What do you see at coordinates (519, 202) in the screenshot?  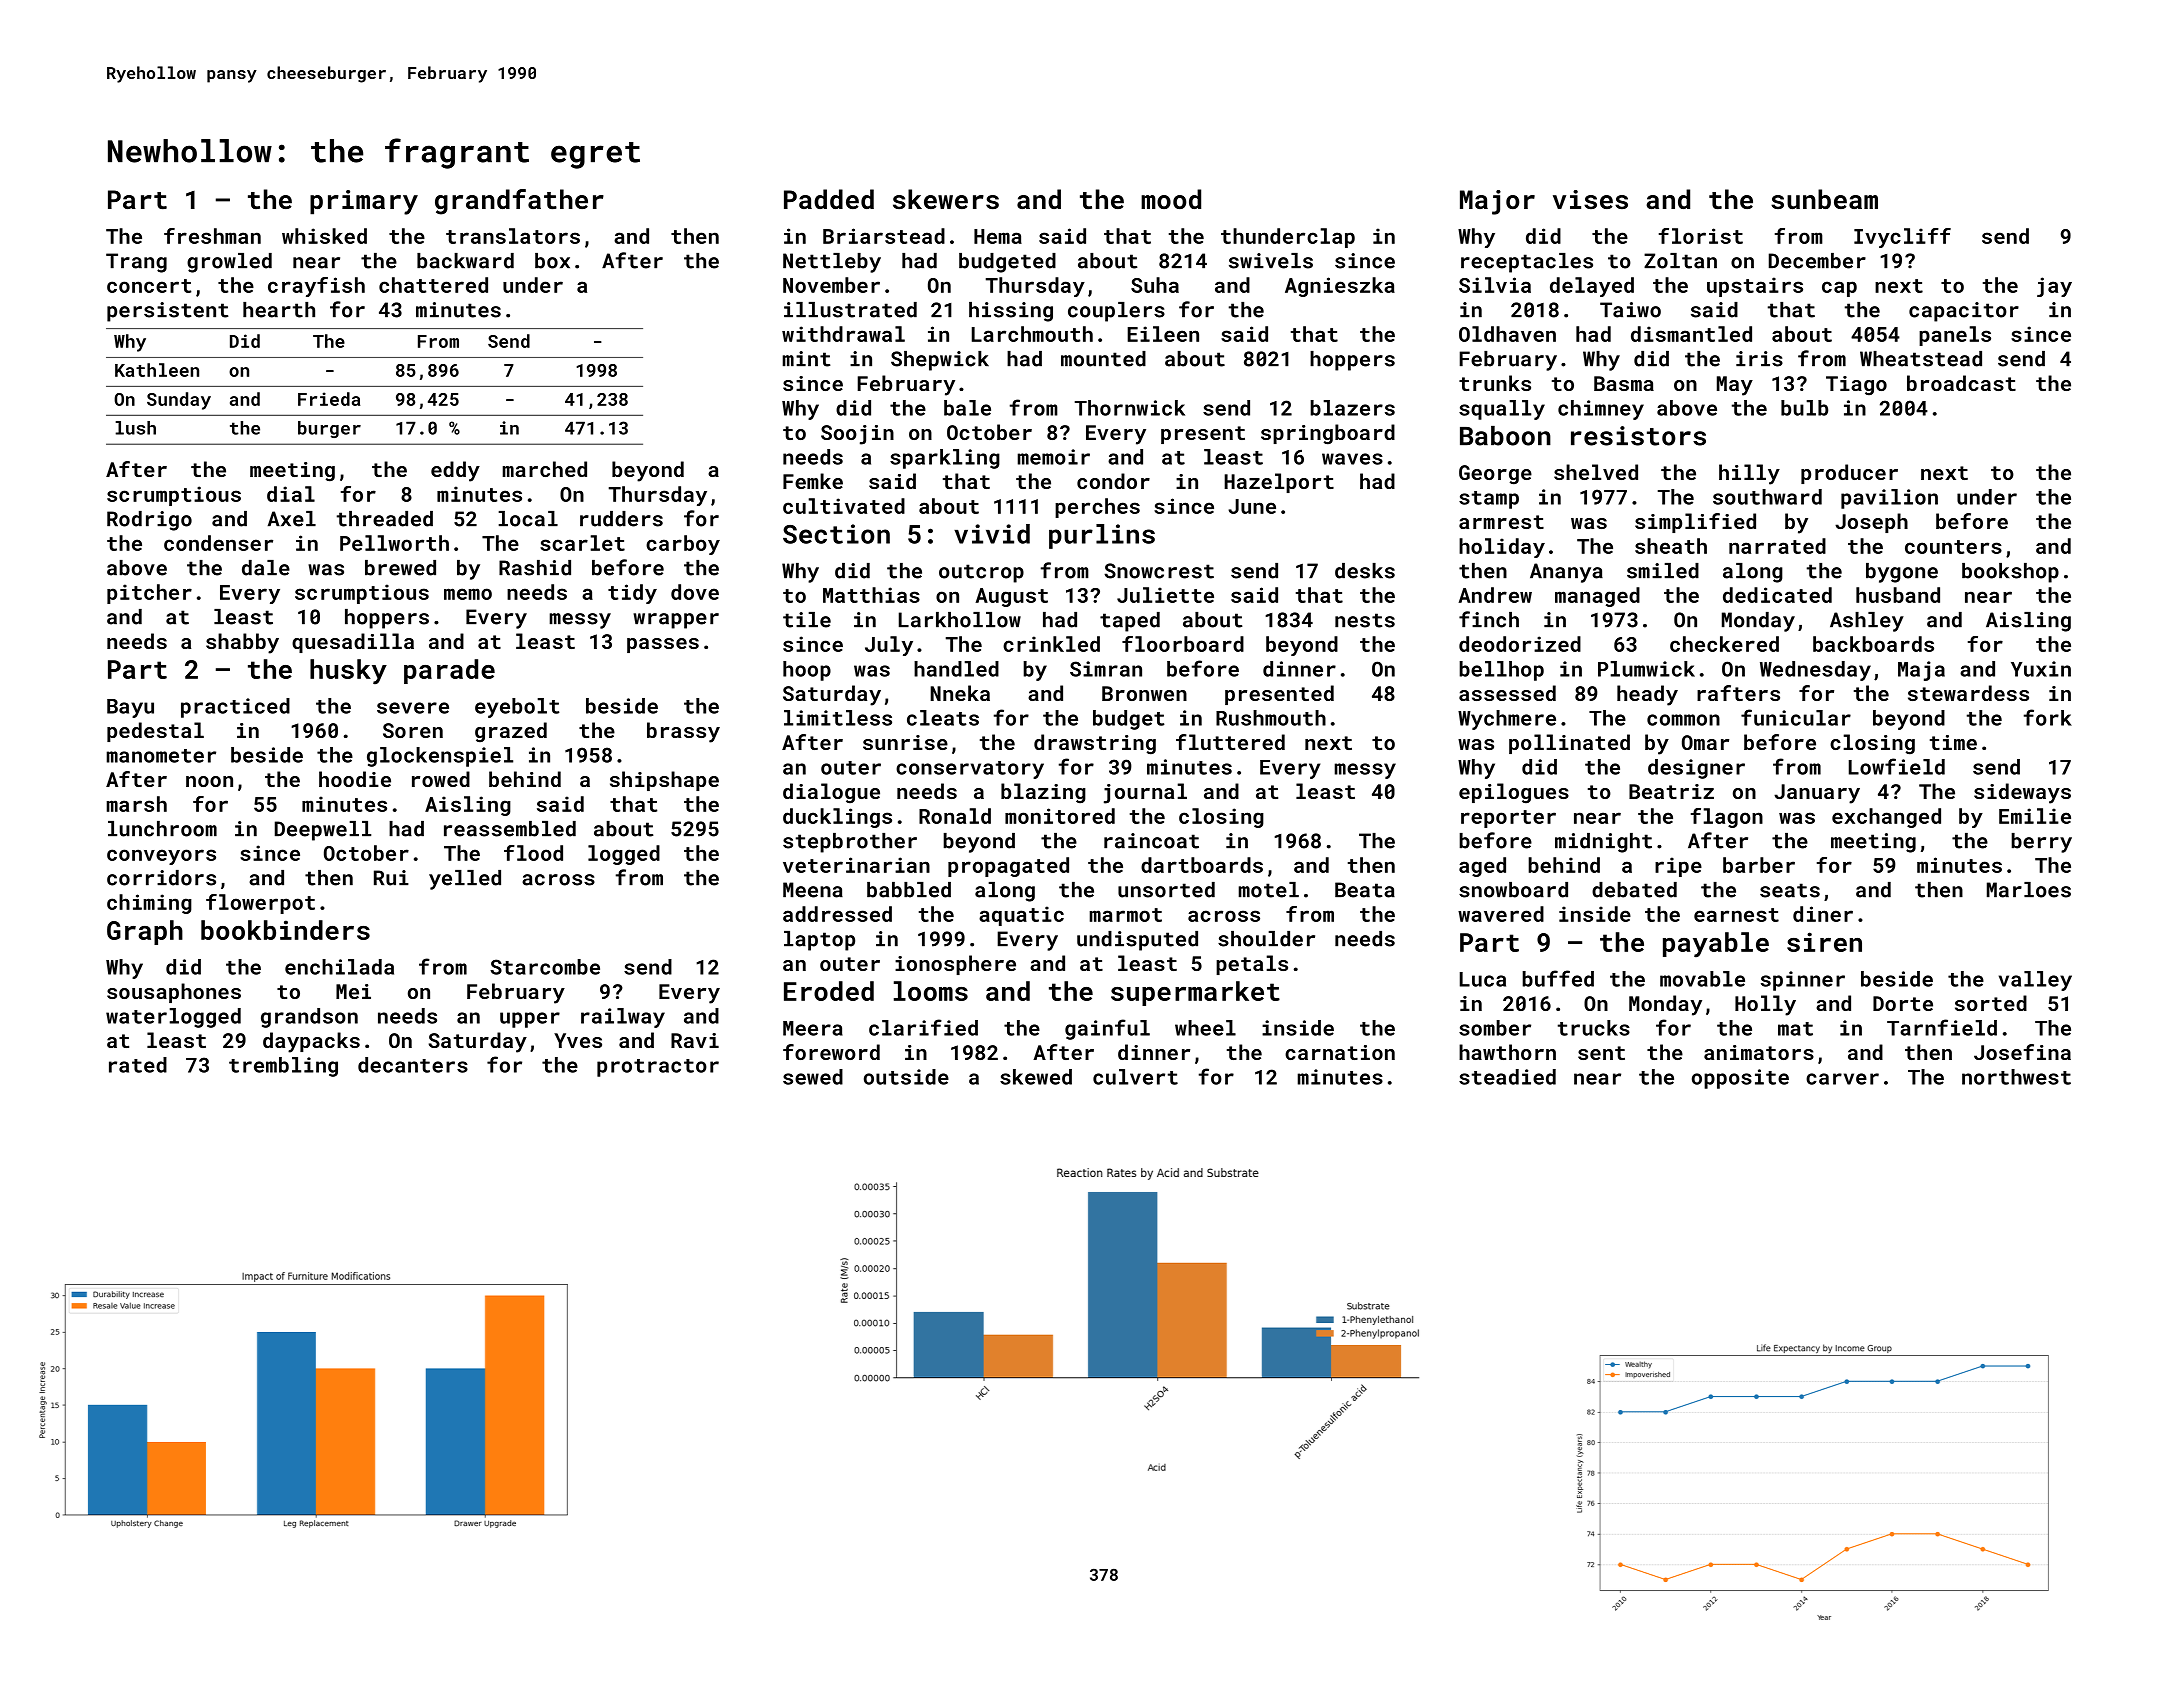 I see `grandfather` at bounding box center [519, 202].
